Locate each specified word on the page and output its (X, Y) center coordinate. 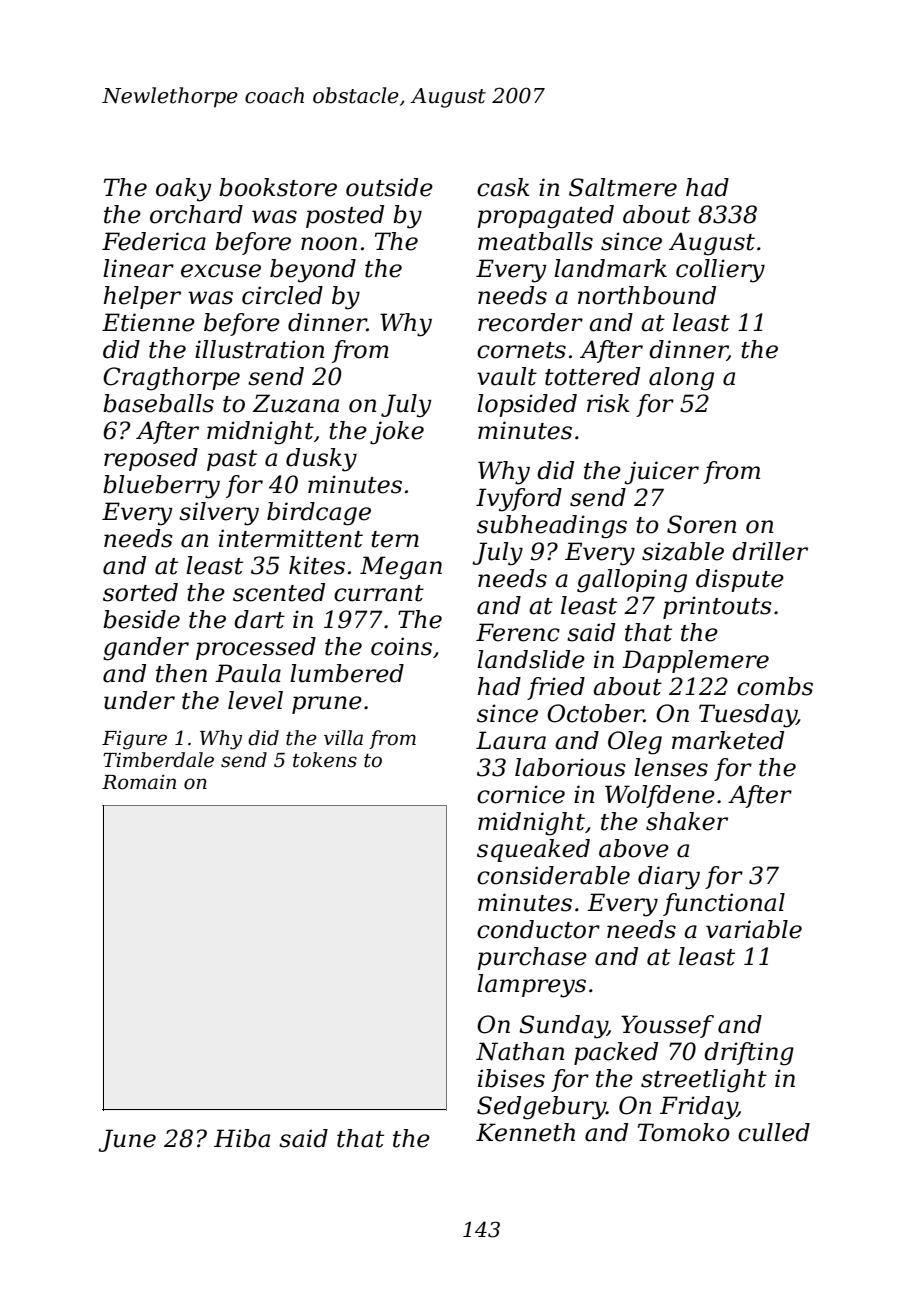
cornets (521, 350)
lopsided (527, 405)
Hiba (242, 1138)
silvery (219, 514)
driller (770, 551)
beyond (313, 271)
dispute (740, 580)
